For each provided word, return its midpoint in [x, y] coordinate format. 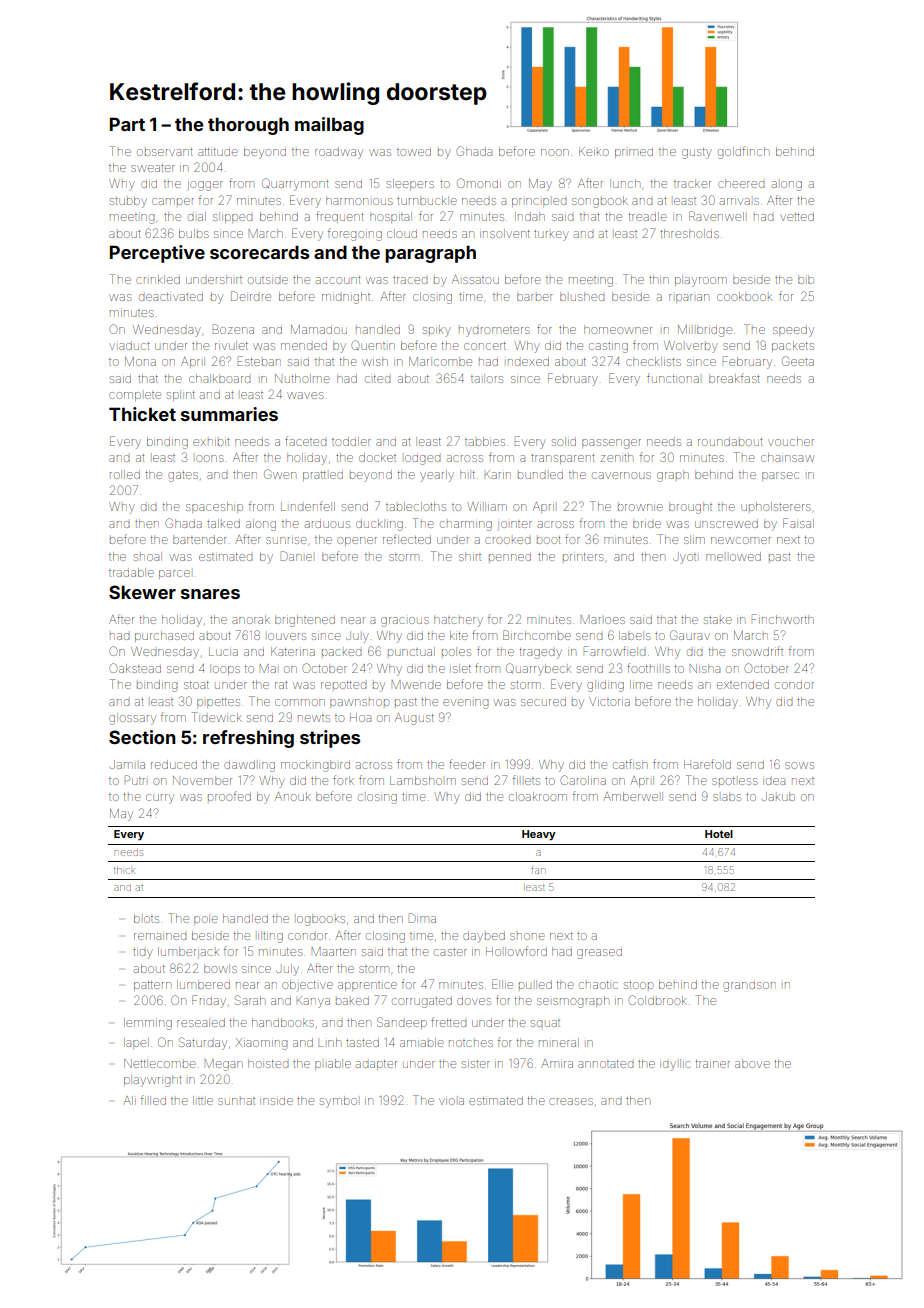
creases [571, 1101]
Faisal [798, 523]
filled [153, 1100]
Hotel [719, 834]
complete [135, 396]
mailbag [329, 126]
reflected [407, 539]
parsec [780, 476]
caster [450, 952]
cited [377, 379]
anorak [251, 619]
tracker [692, 183]
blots [146, 918]
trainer [713, 1064]
